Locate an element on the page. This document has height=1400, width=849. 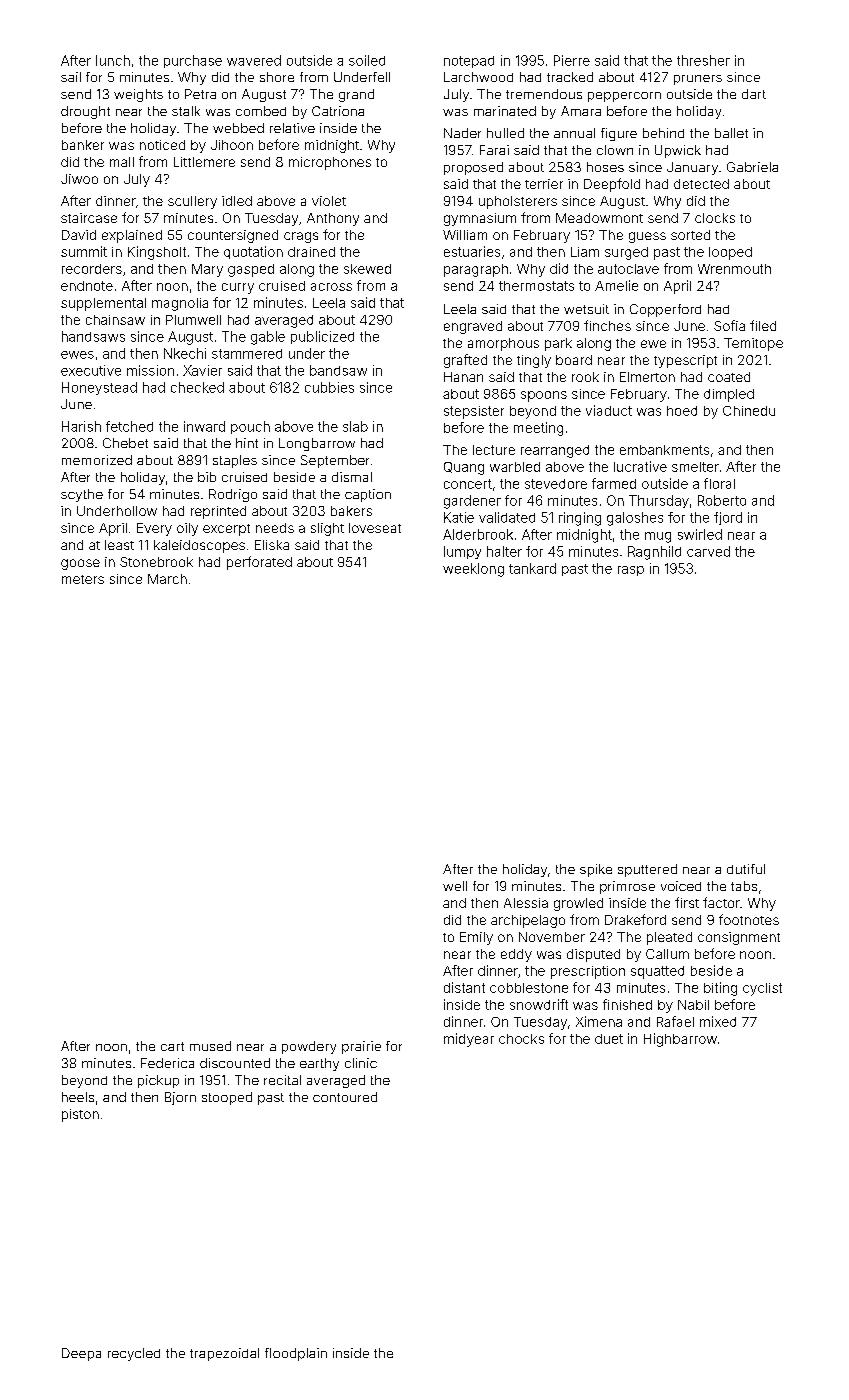
floodplain is located at coordinates (296, 1354).
